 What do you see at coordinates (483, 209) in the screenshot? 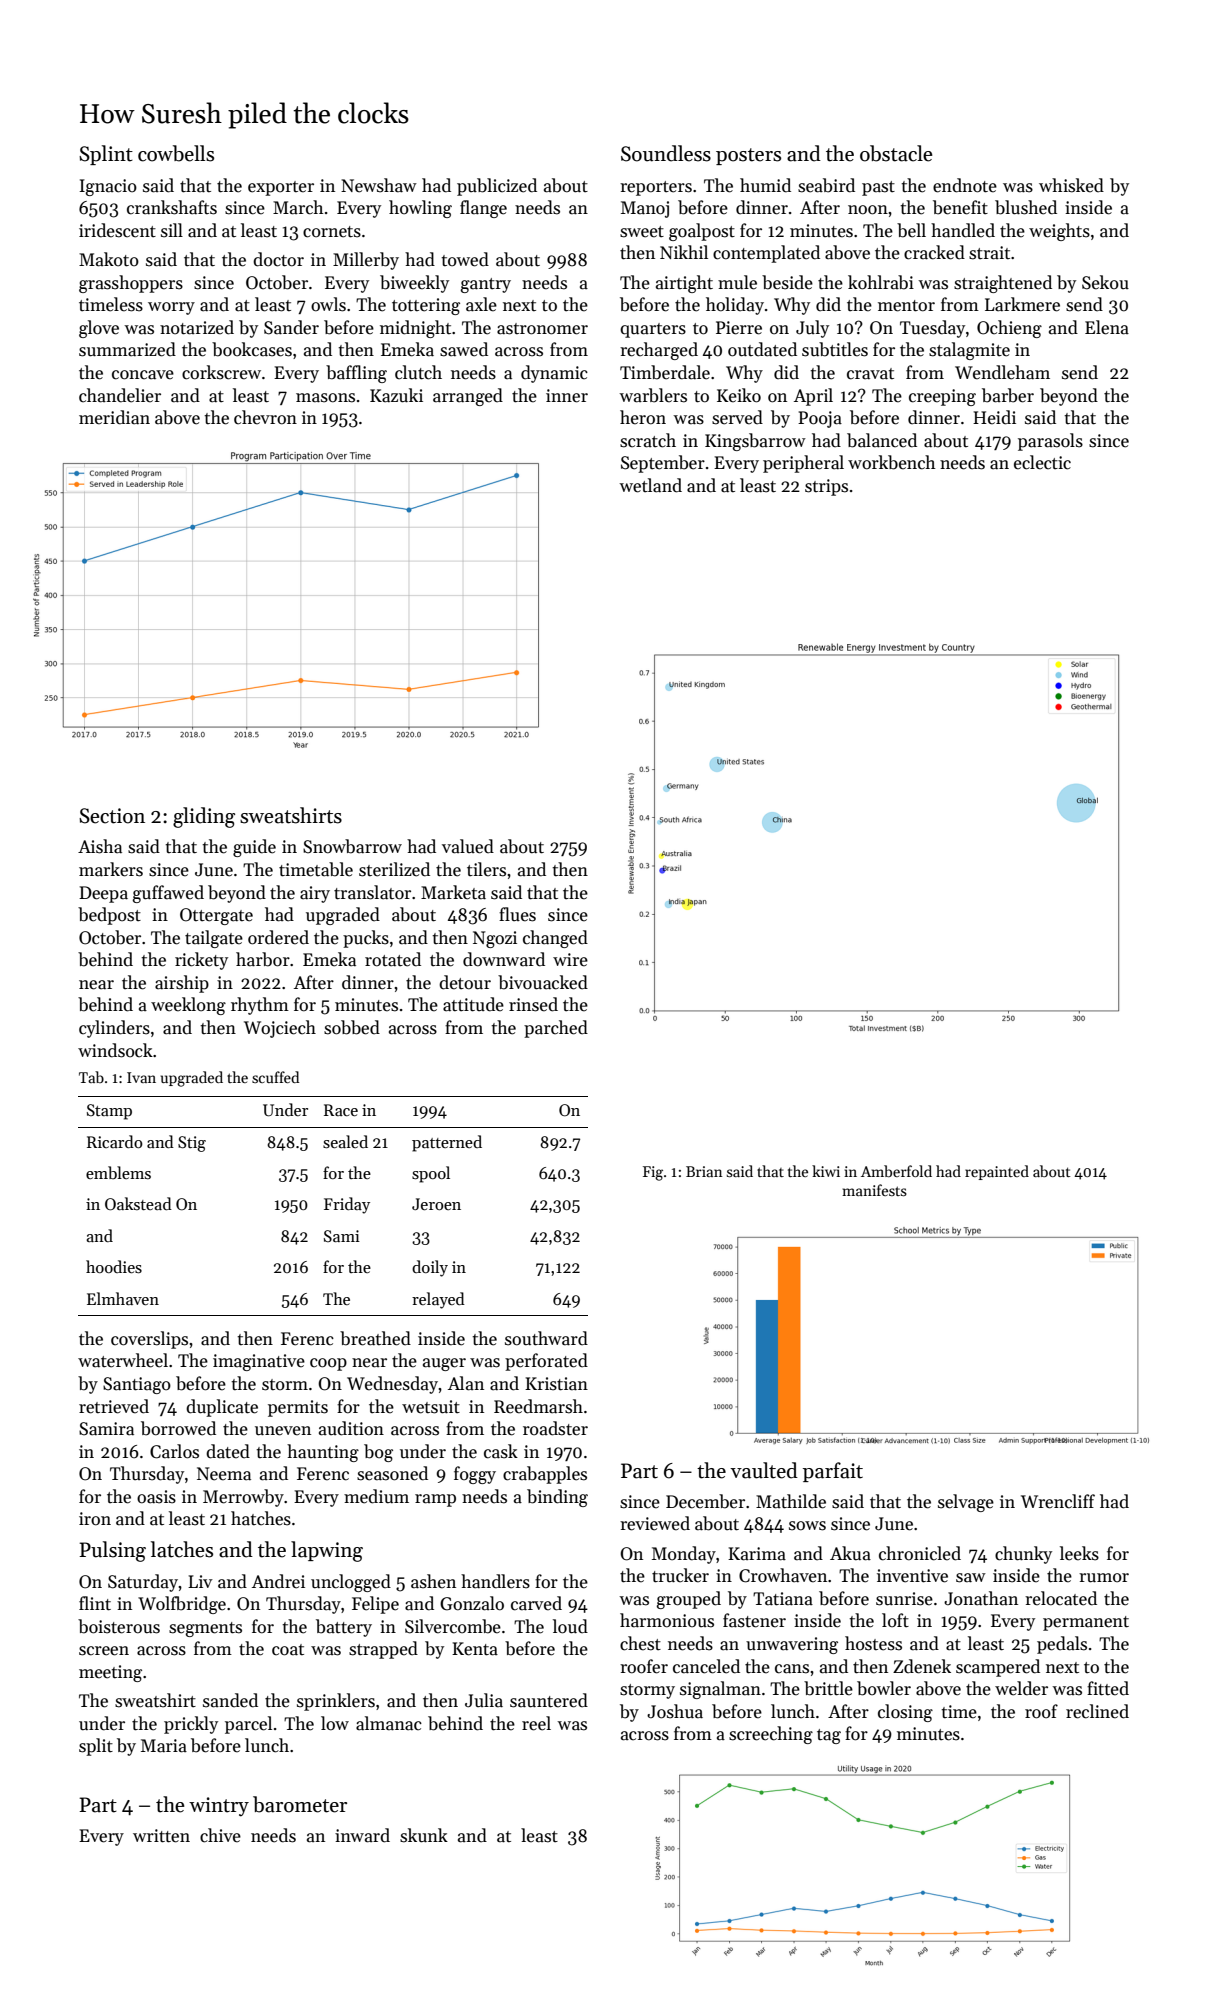
I see `flange` at bounding box center [483, 209].
